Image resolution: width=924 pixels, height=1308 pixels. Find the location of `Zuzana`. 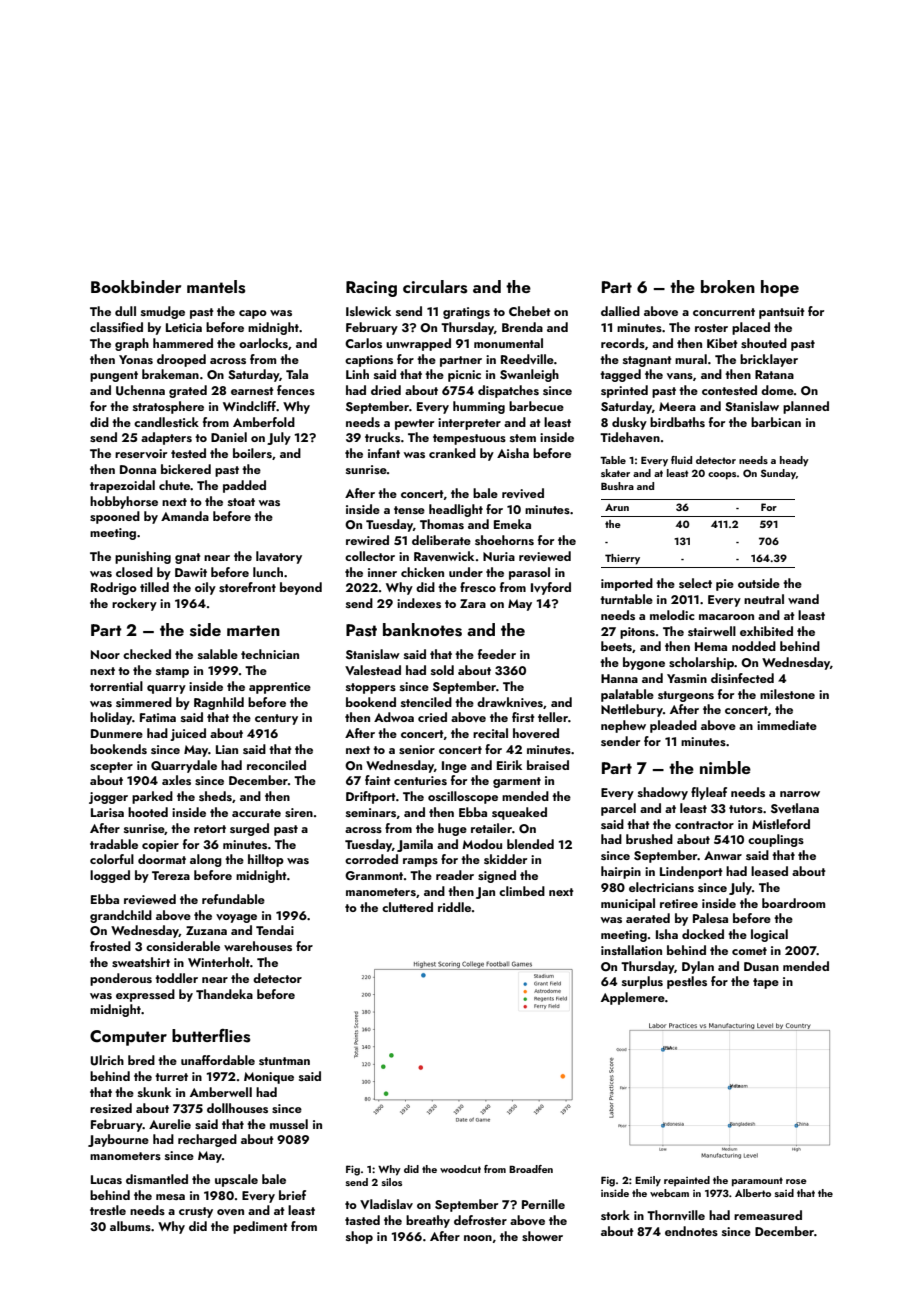

Zuzana is located at coordinates (206, 930).
